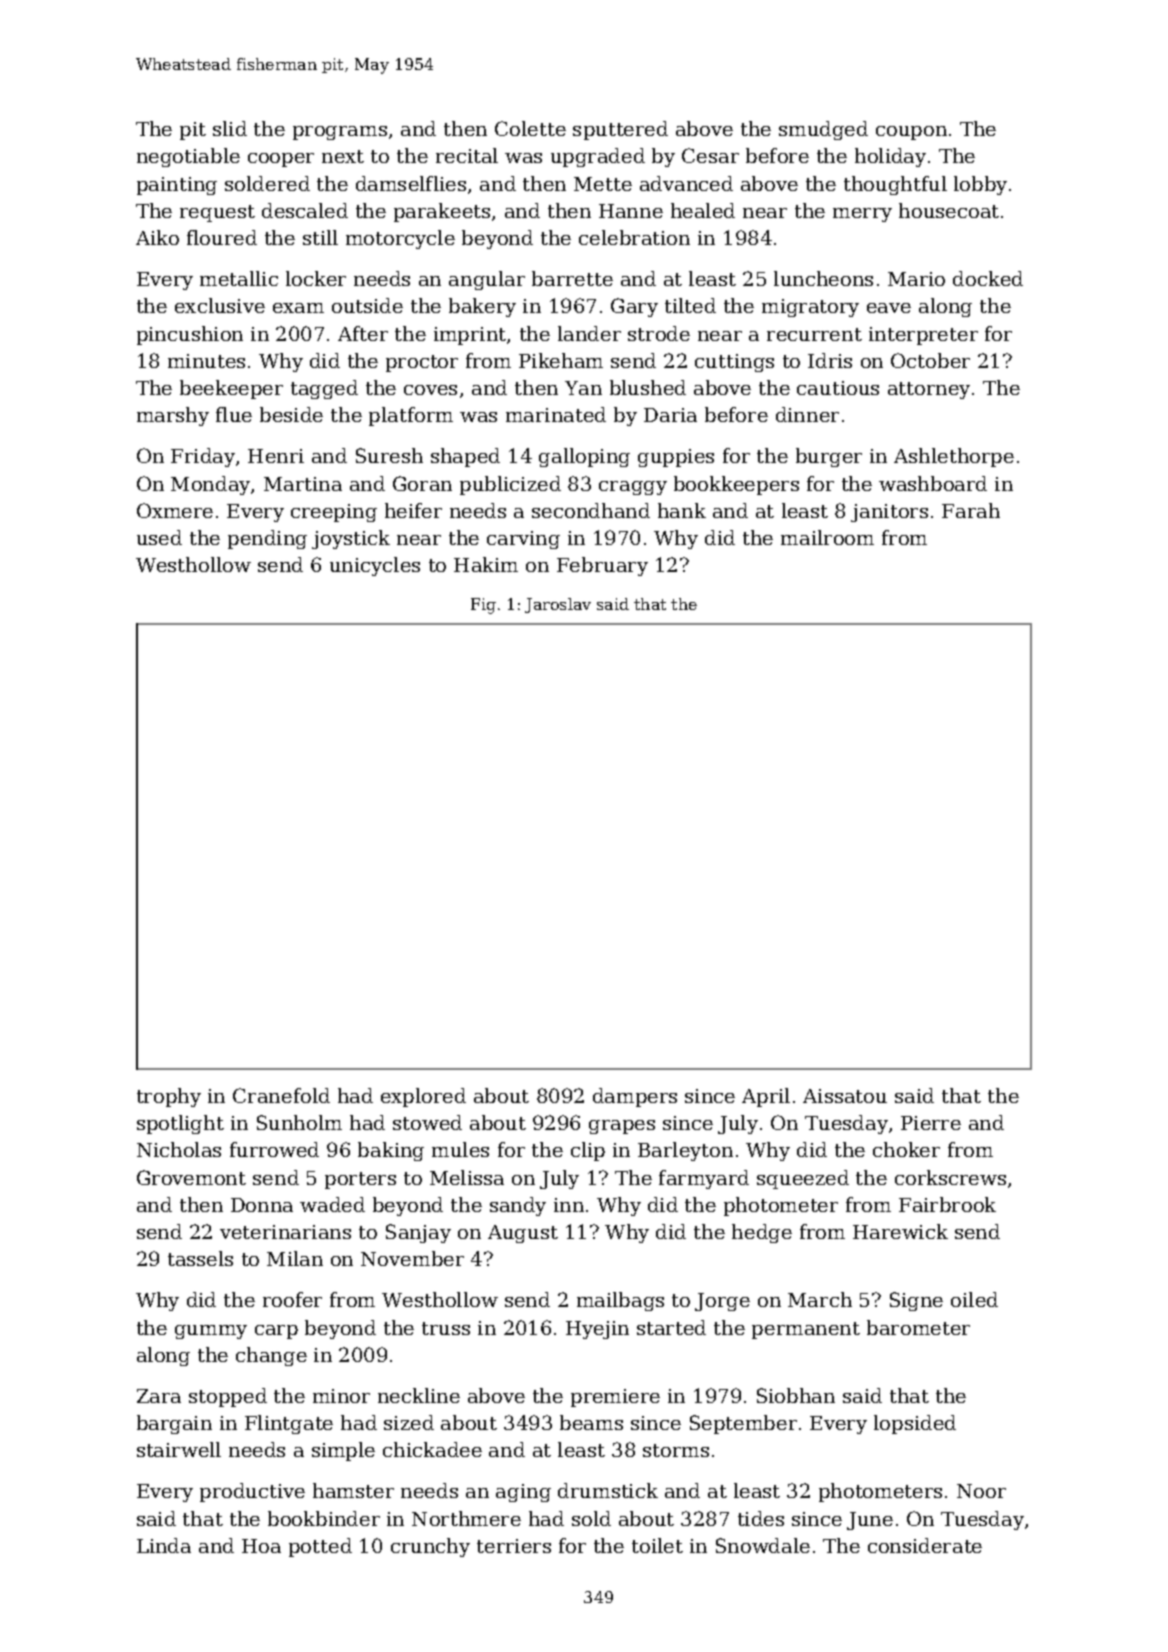 The width and height of the document is (1168, 1652). What do you see at coordinates (230, 128) in the document?
I see `slid` at bounding box center [230, 128].
